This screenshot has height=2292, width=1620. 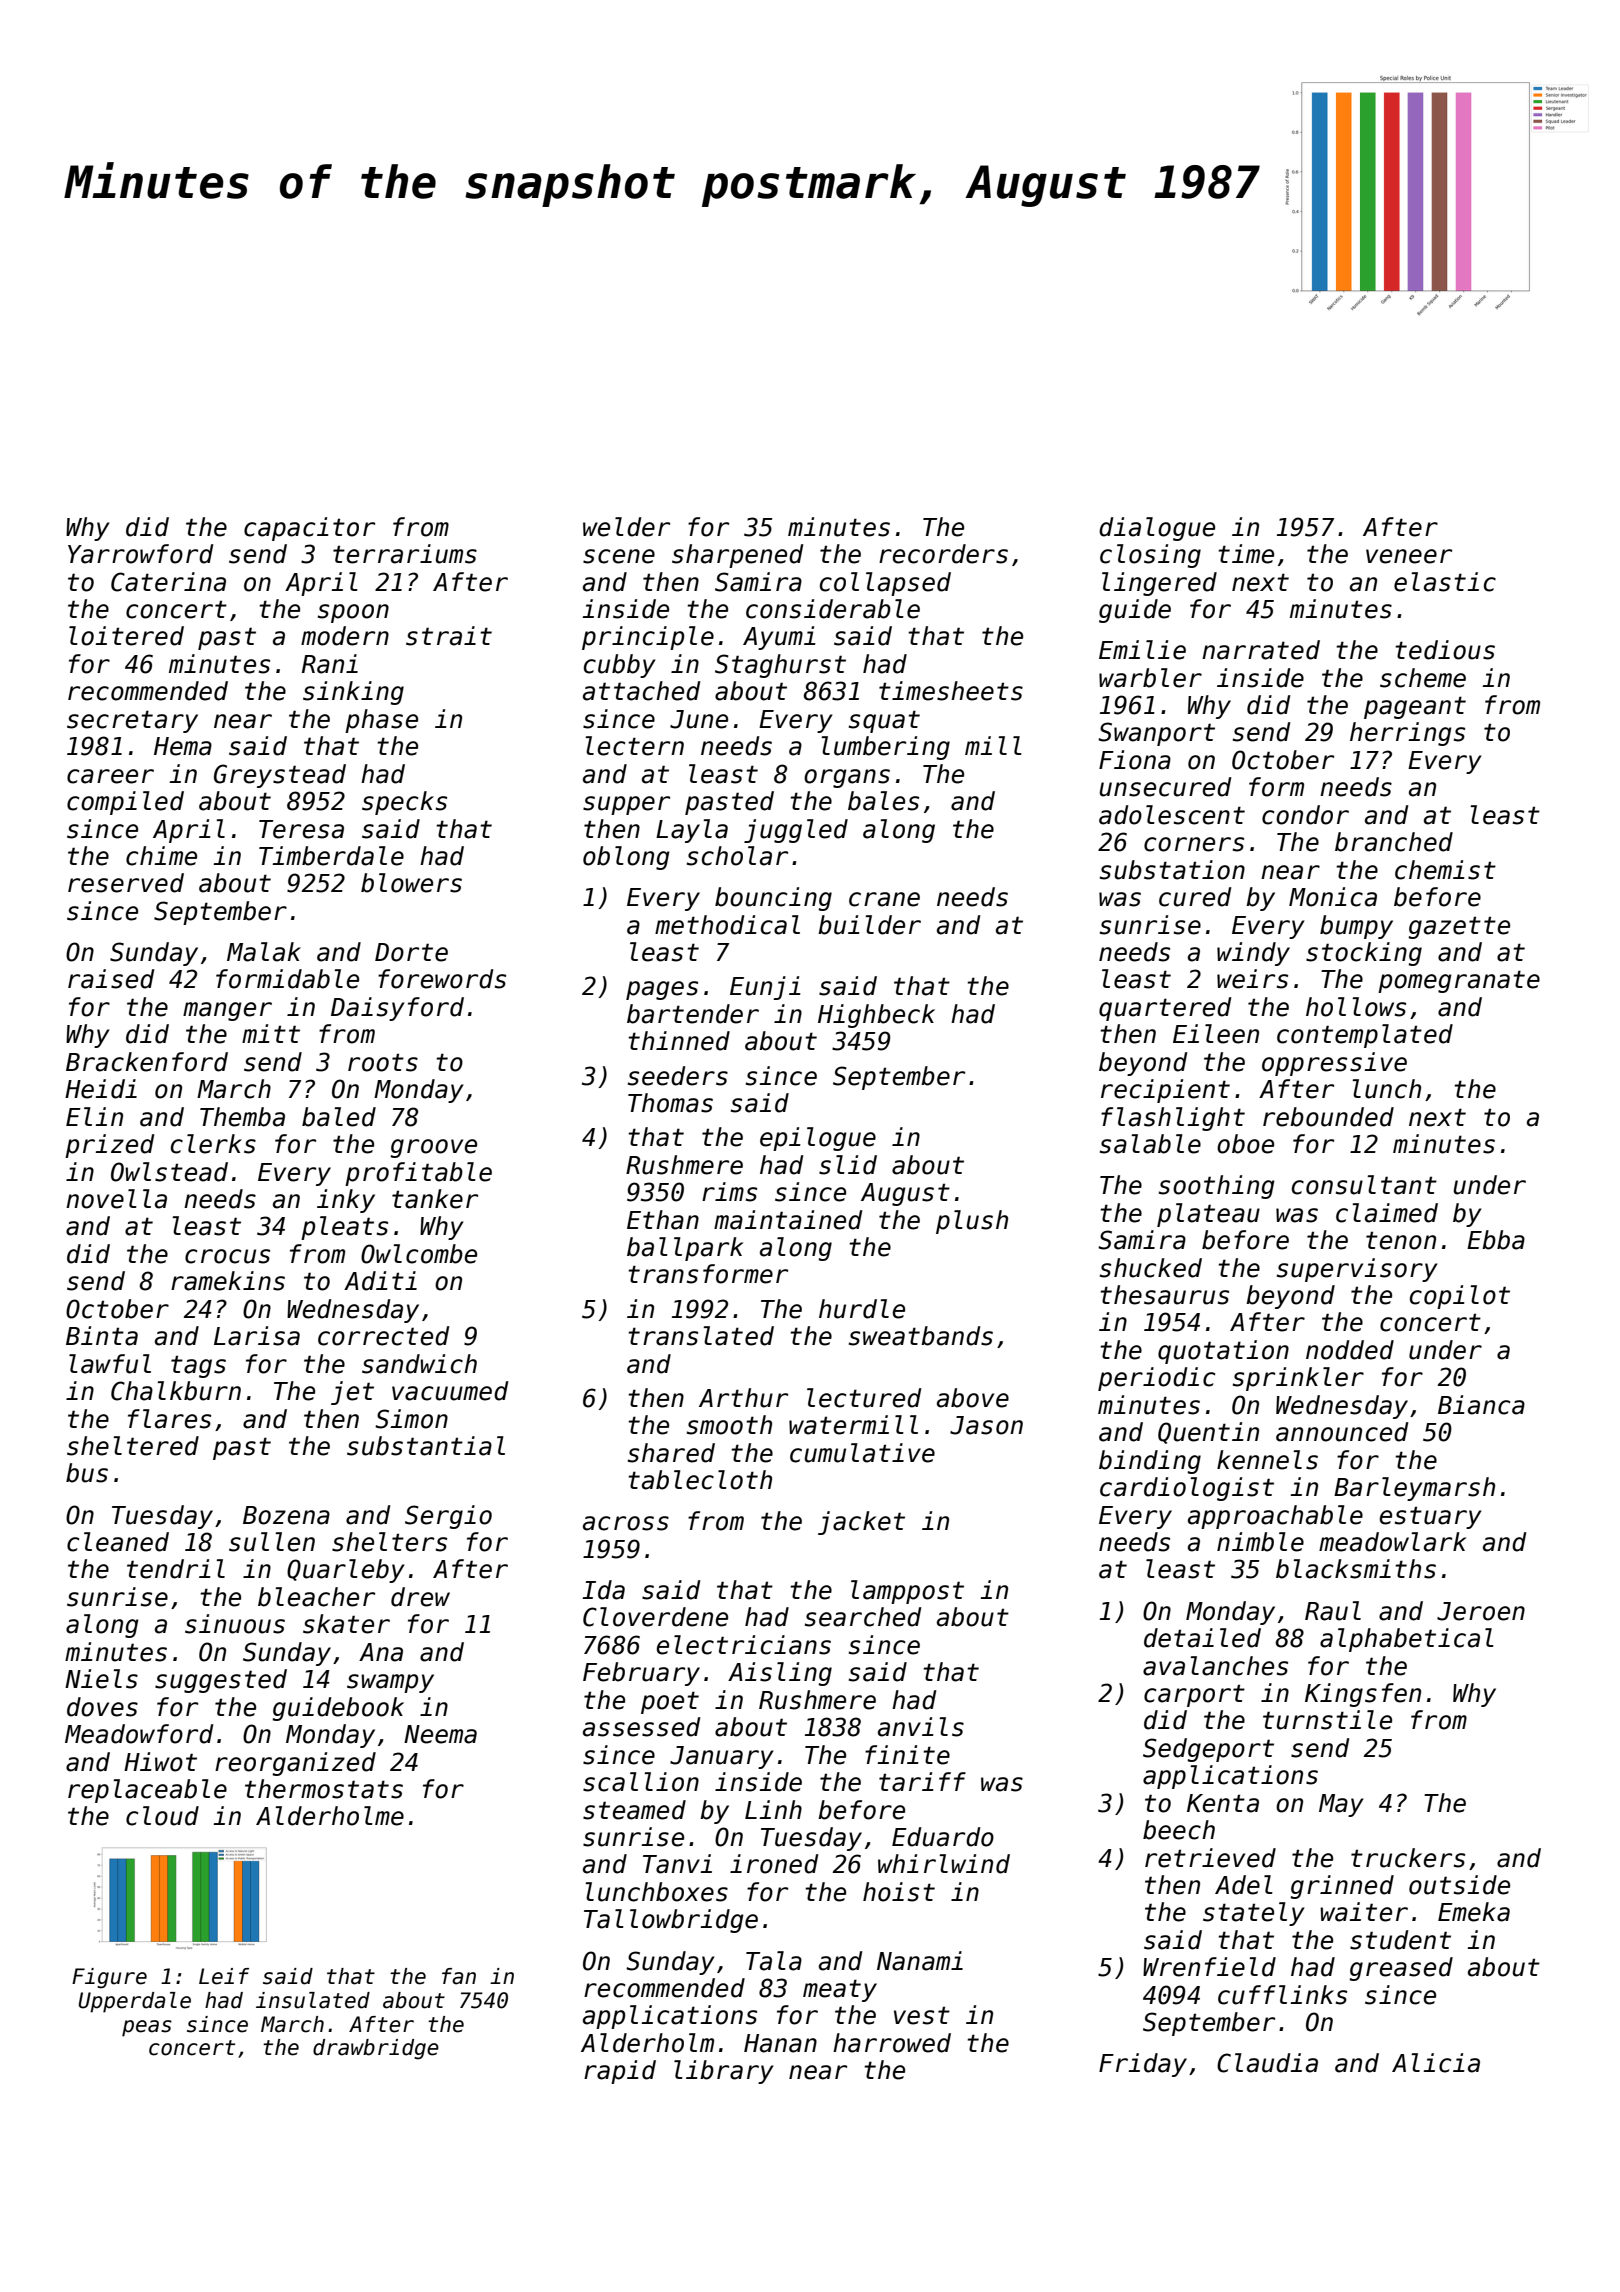 I want to click on maintained, so click(x=788, y=1220).
